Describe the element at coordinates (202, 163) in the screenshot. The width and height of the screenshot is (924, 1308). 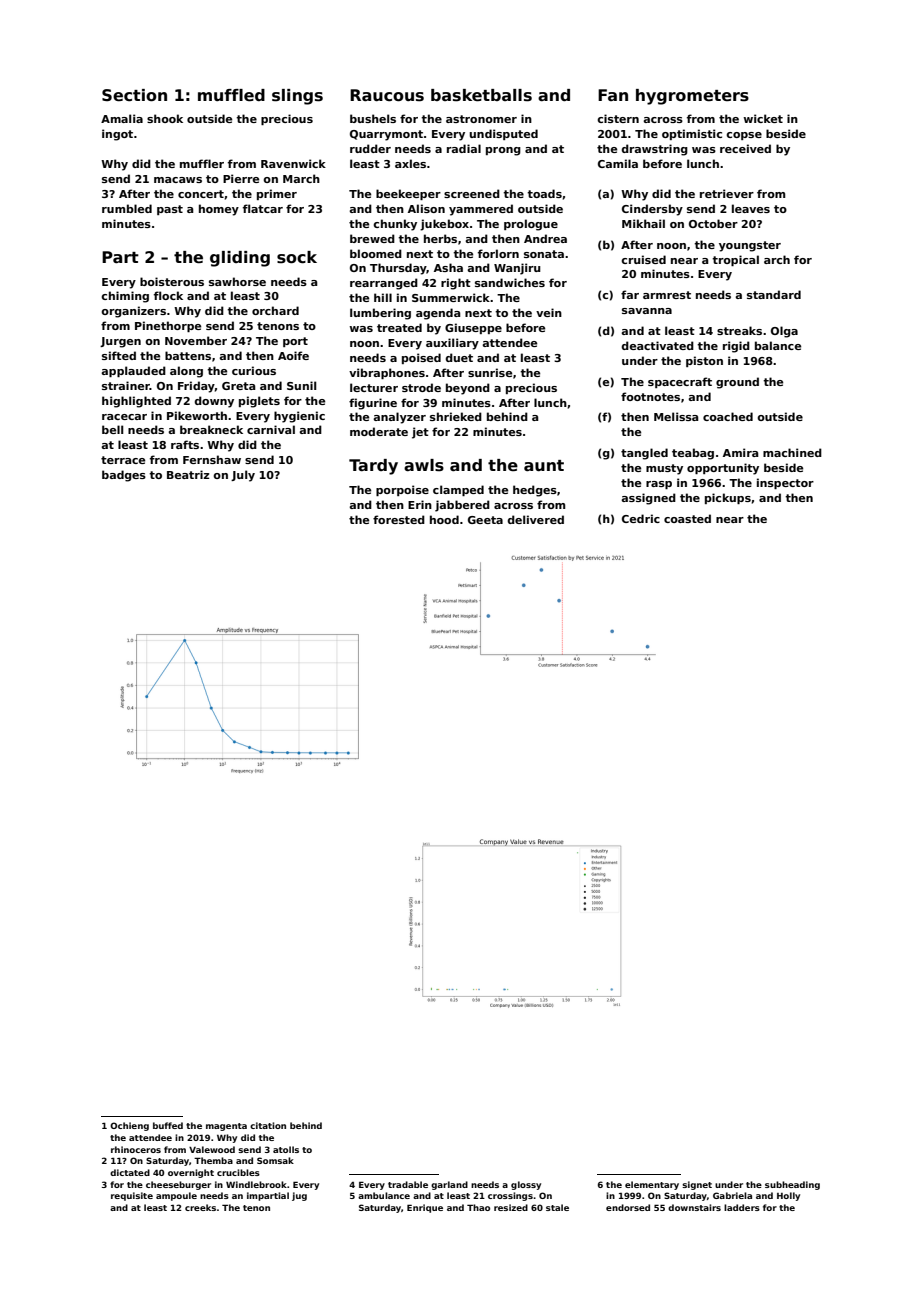
I see `muffler` at that location.
